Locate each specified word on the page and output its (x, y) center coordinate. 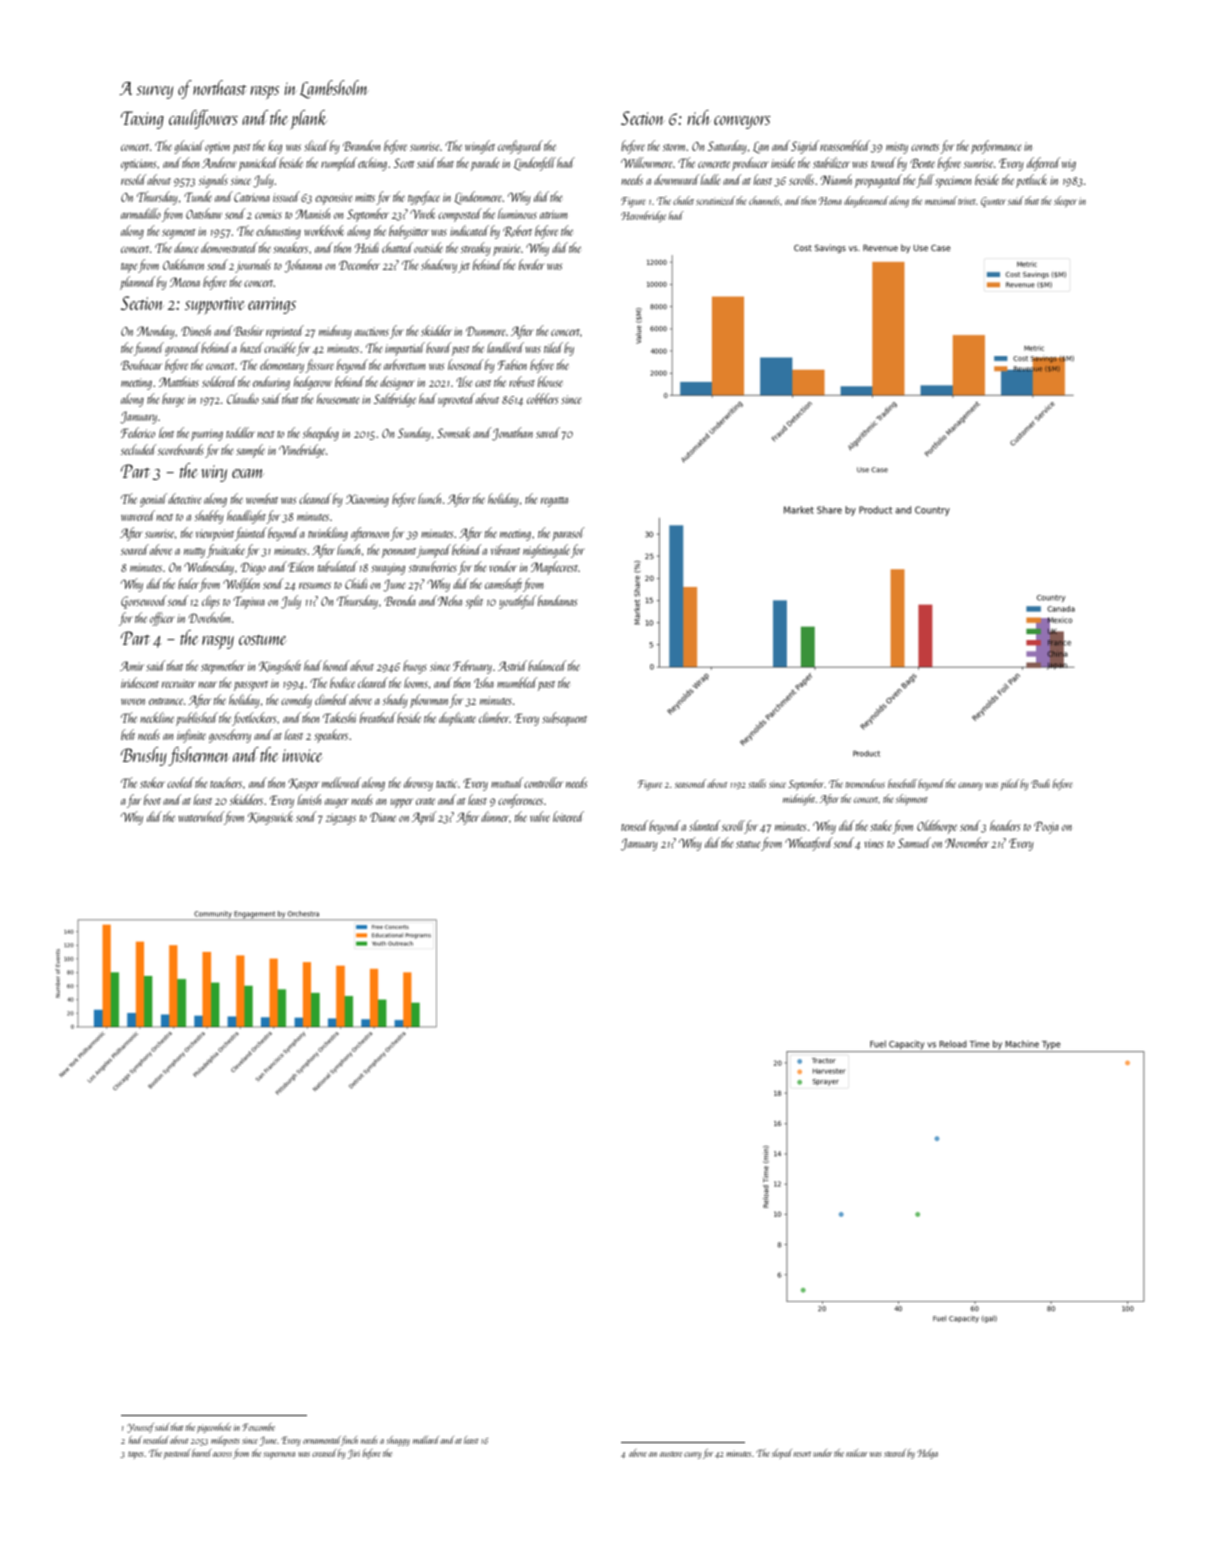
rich (698, 117)
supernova (279, 1455)
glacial (189, 147)
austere (671, 1454)
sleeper (1065, 201)
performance (996, 147)
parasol (568, 534)
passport (251, 686)
